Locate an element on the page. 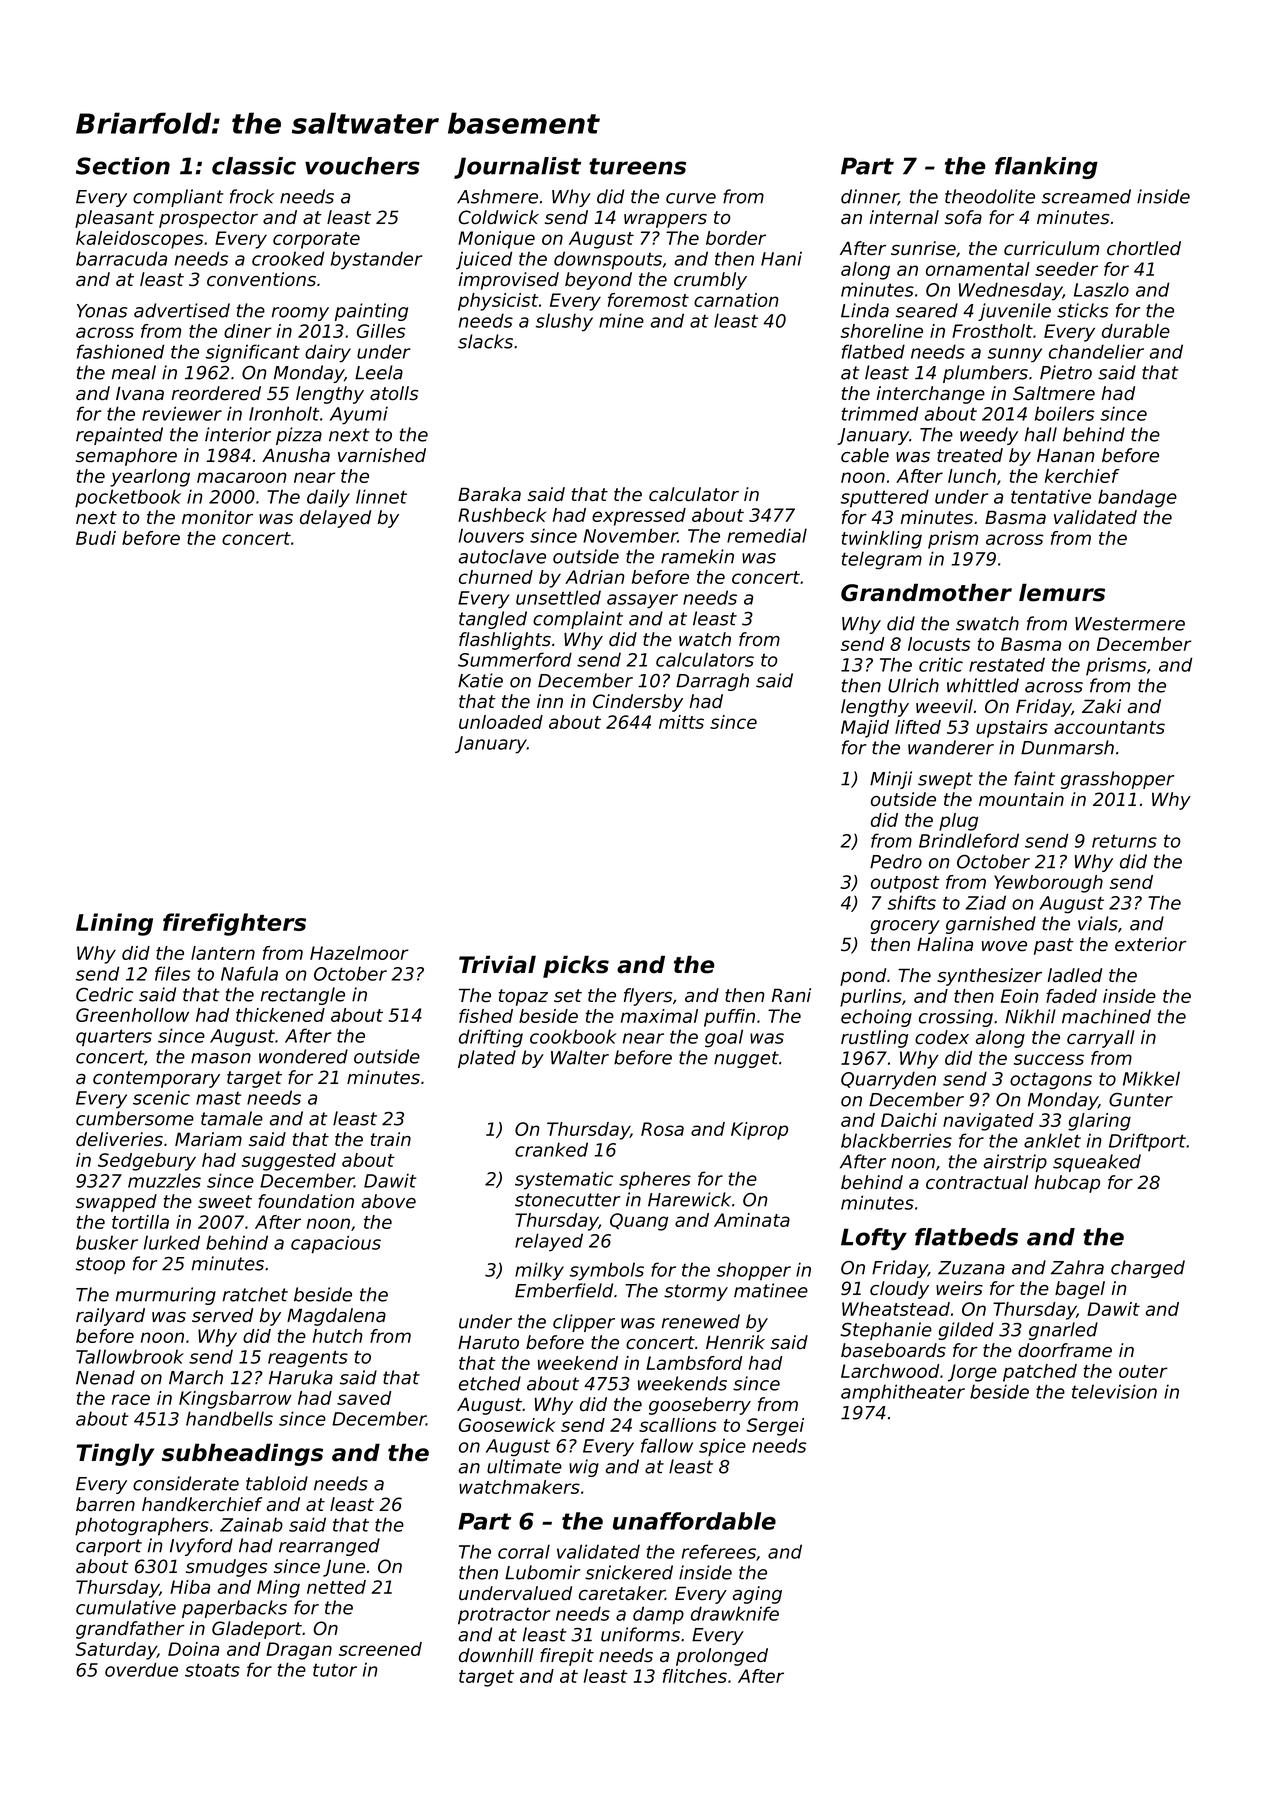 The height and width of the page is (1798, 1271). ultimate is located at coordinates (524, 1466).
